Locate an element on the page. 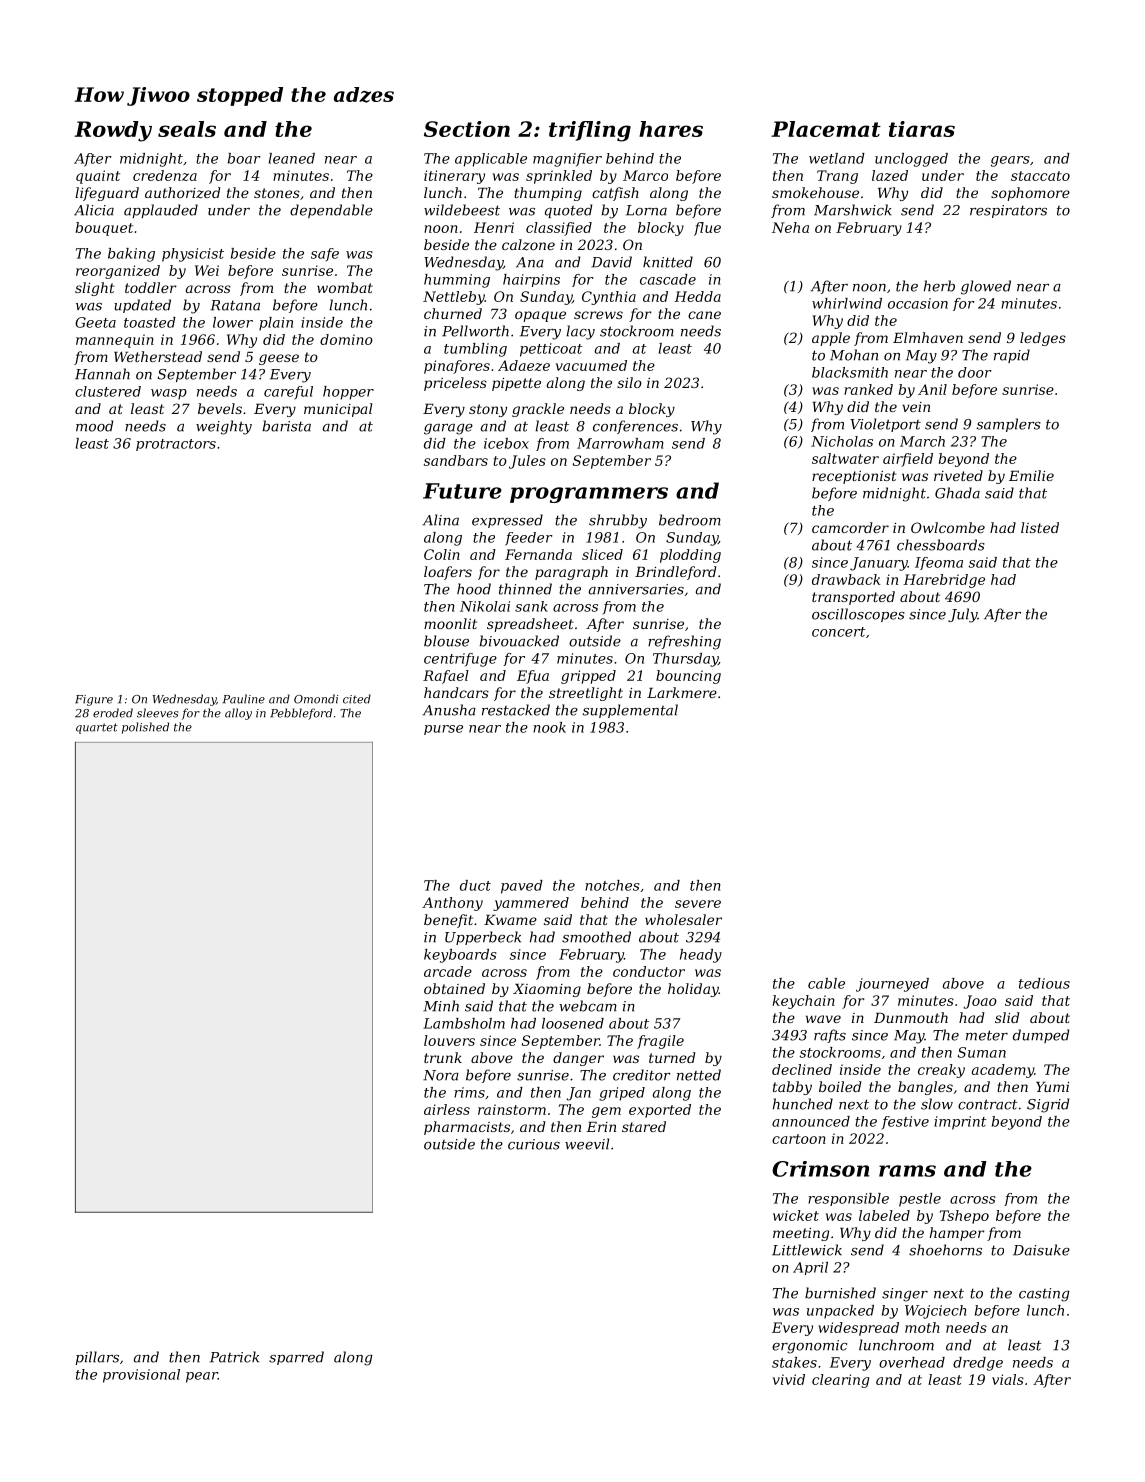 The height and width of the image is (1482, 1145). quartet is located at coordinates (97, 728).
